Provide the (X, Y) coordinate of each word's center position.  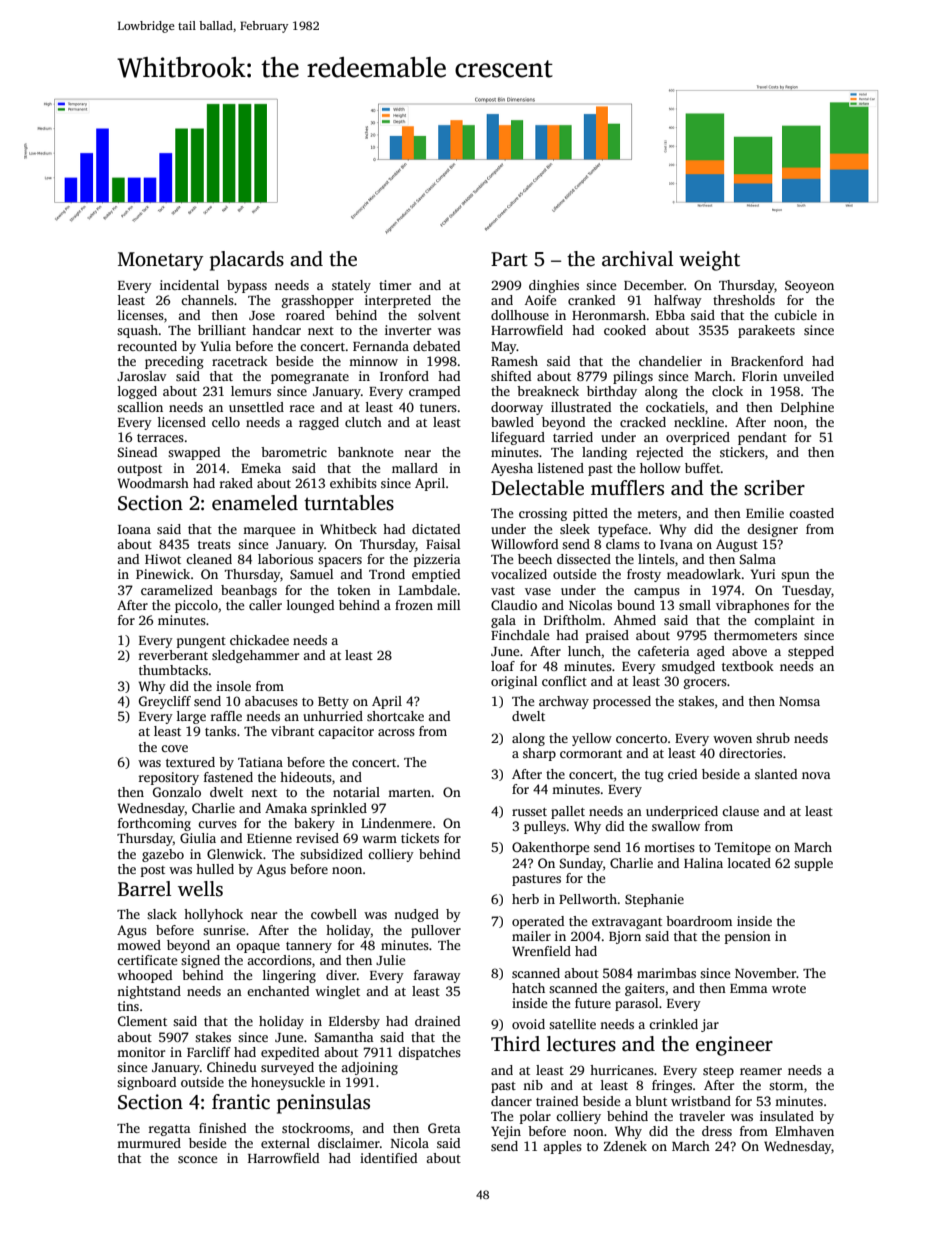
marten (409, 793)
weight (709, 261)
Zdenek (625, 1146)
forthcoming (154, 824)
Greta (444, 1128)
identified (388, 1158)
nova (816, 775)
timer (395, 285)
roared (305, 315)
